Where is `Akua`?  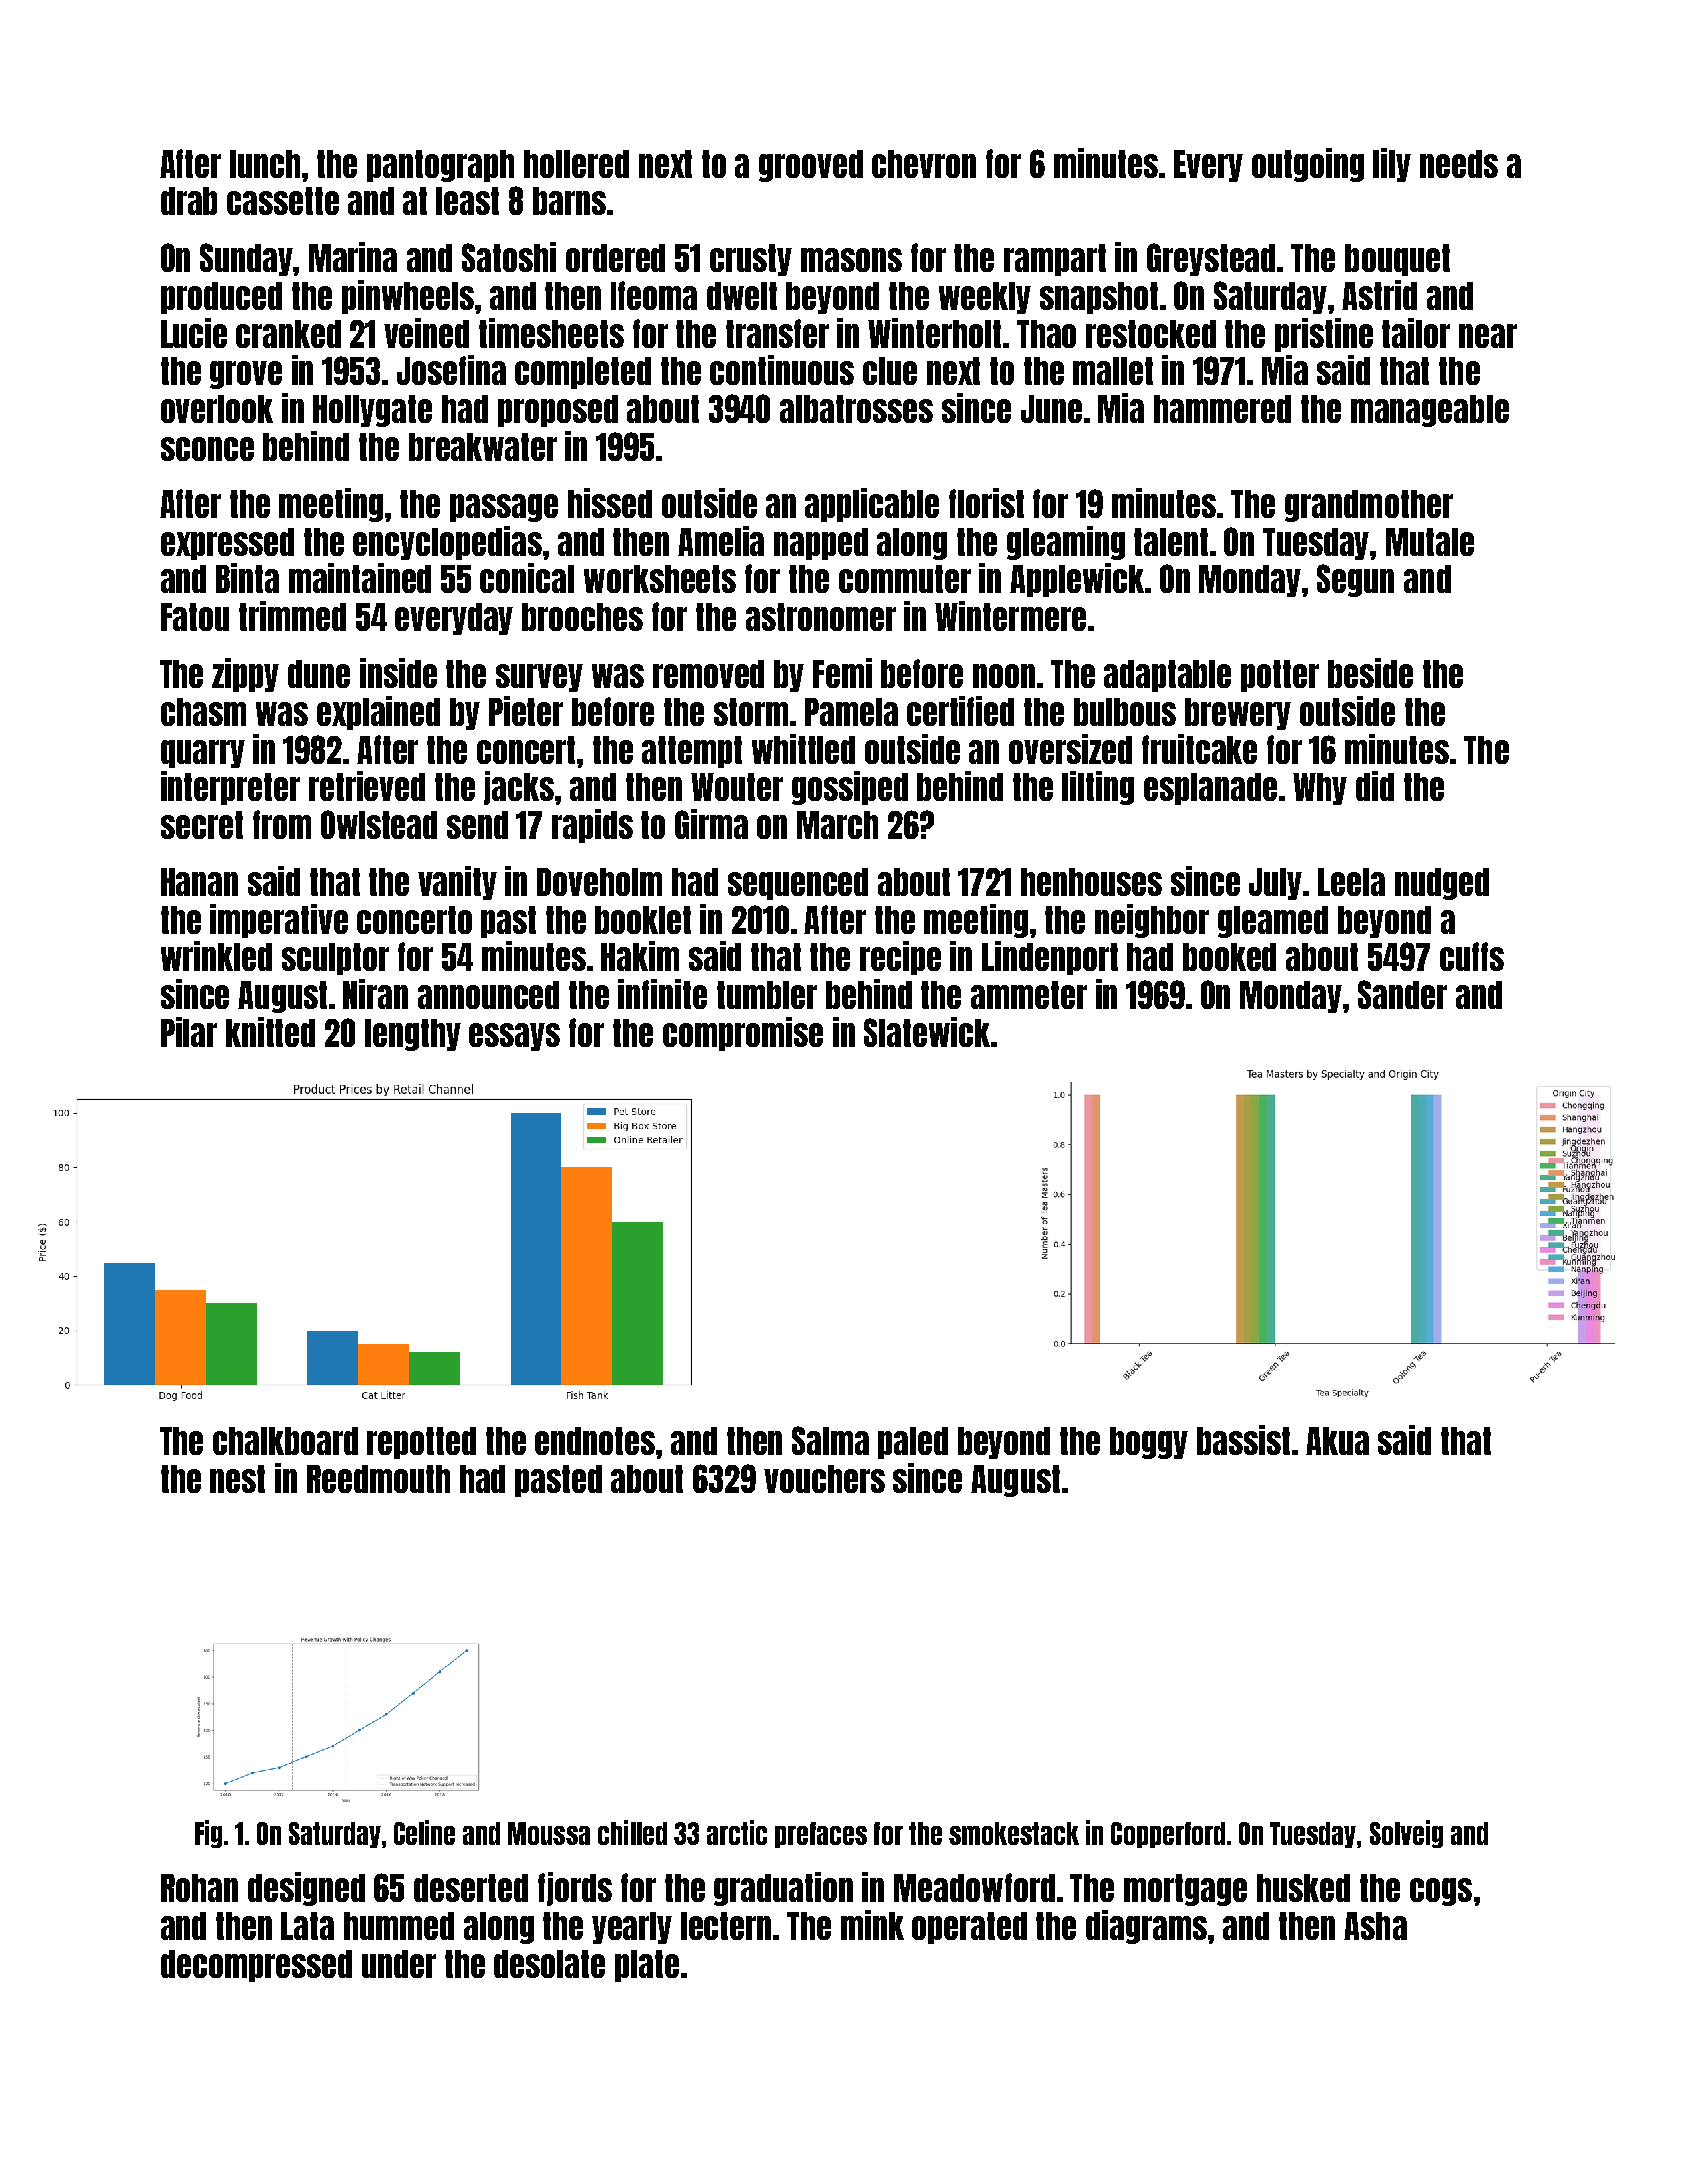
Akua is located at coordinates (1337, 1441).
